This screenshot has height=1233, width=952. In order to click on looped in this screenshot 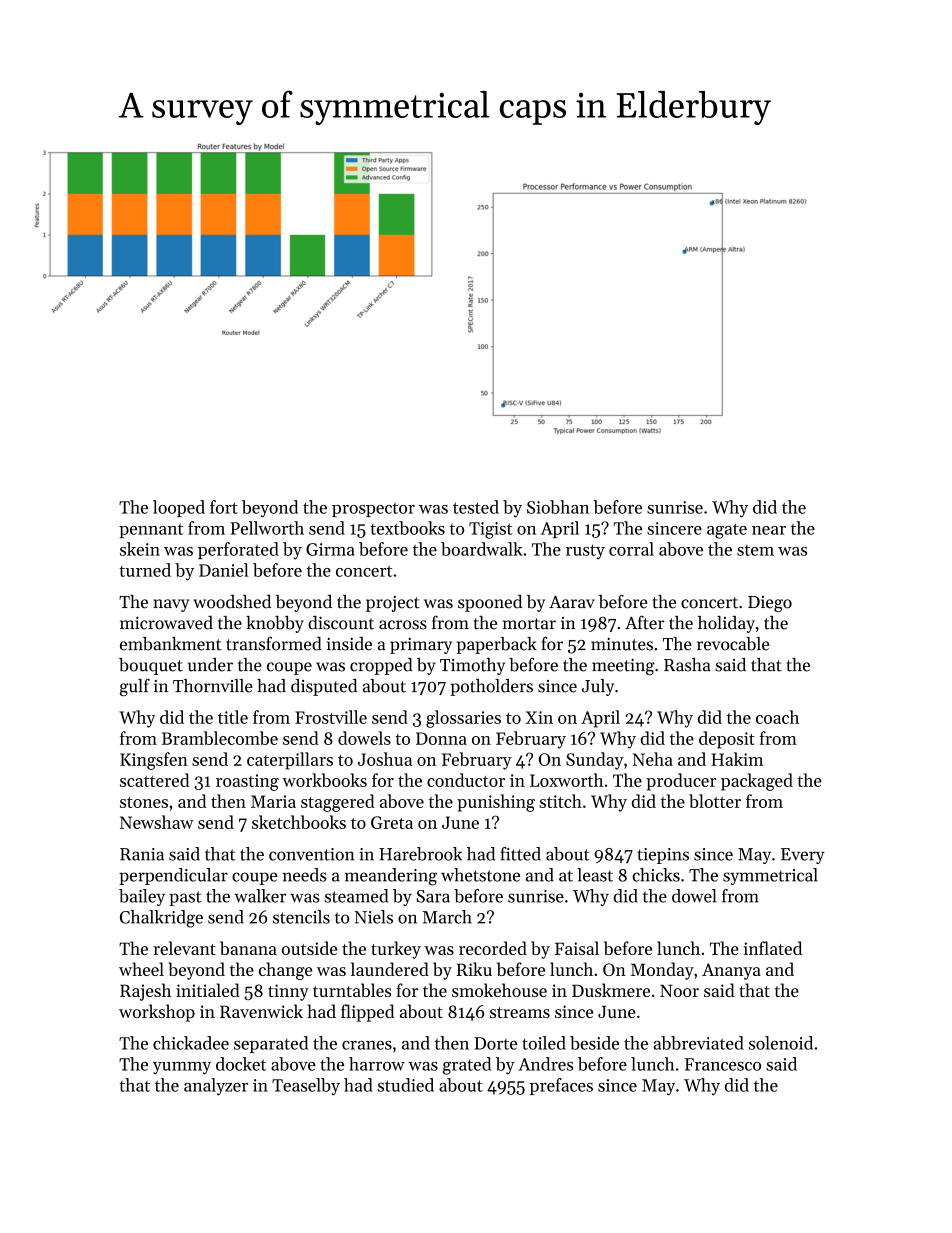, I will do `click(179, 508)`.
